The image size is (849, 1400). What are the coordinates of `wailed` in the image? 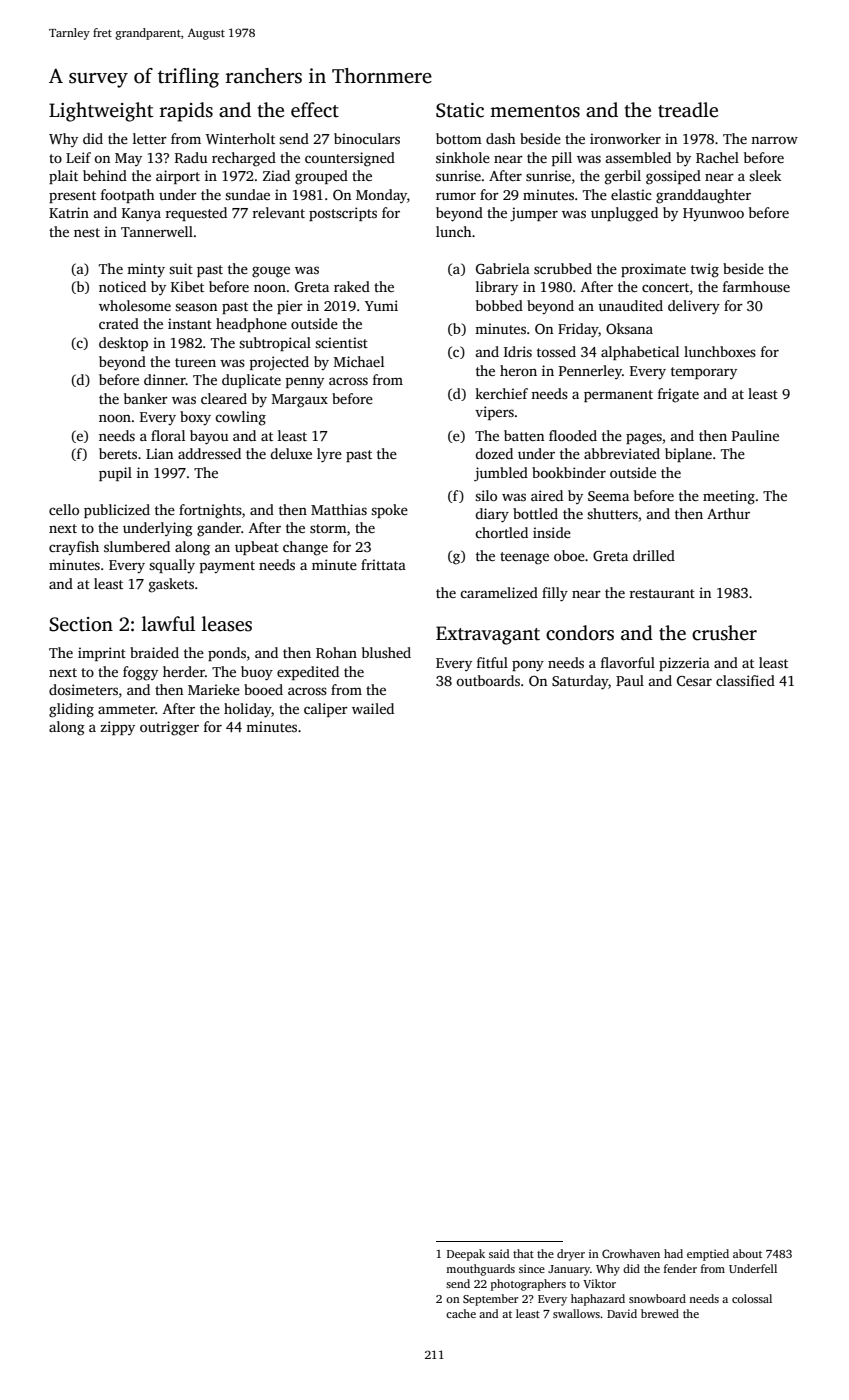 It's located at (373, 708).
